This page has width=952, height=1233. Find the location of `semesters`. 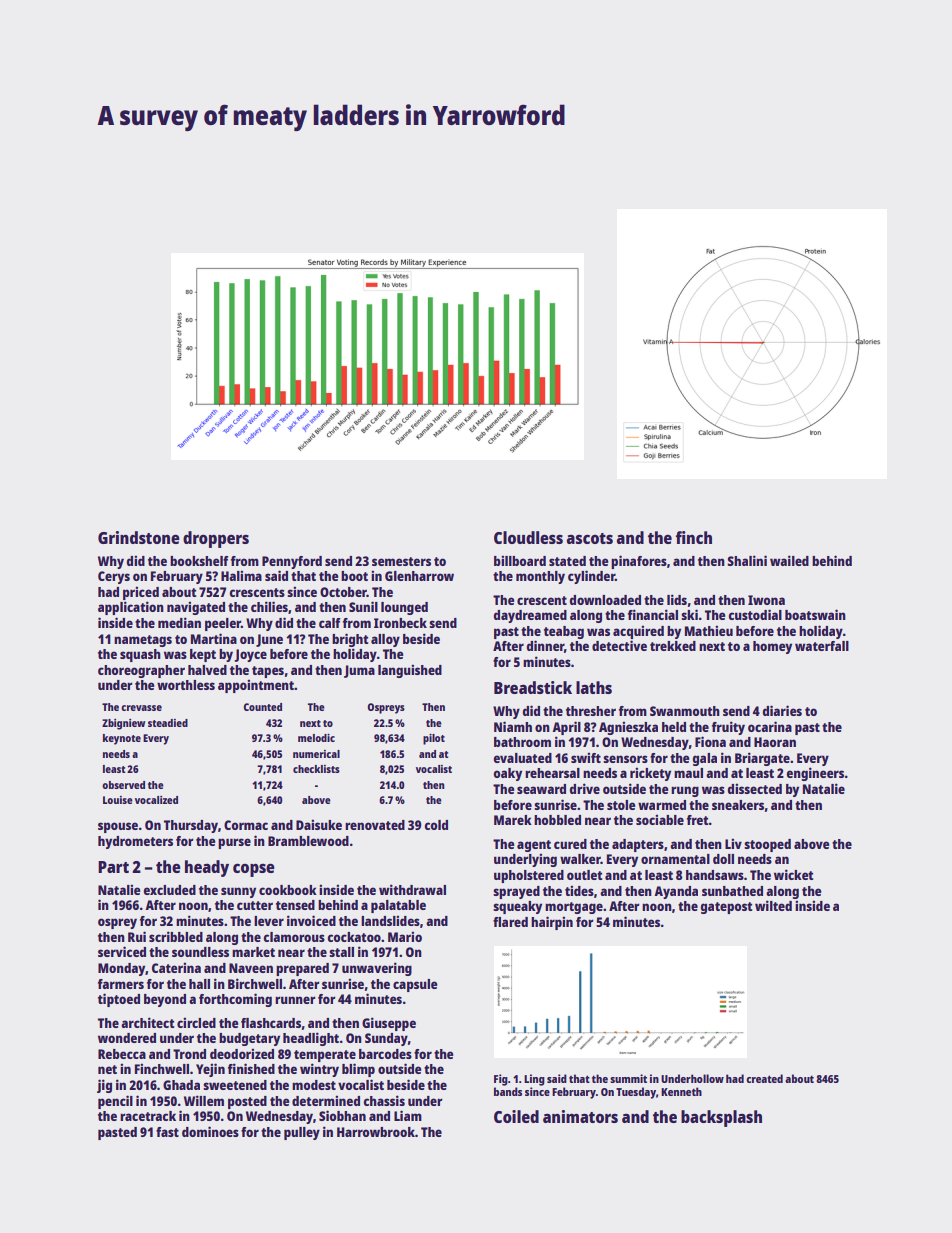

semesters is located at coordinates (401, 561).
